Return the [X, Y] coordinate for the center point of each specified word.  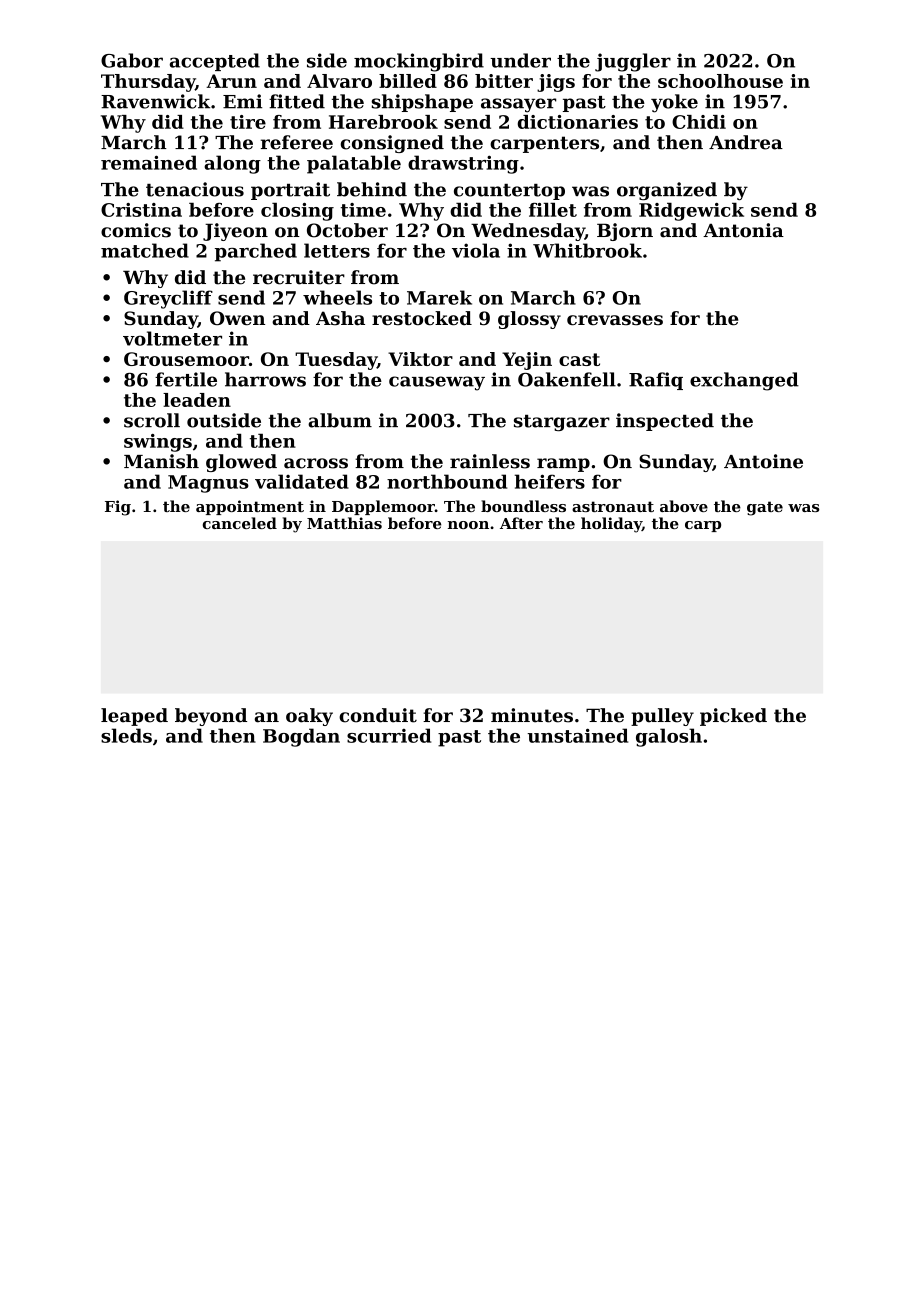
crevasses [615, 320]
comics [136, 230]
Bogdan [301, 737]
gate [765, 508]
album [340, 420]
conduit [378, 715]
